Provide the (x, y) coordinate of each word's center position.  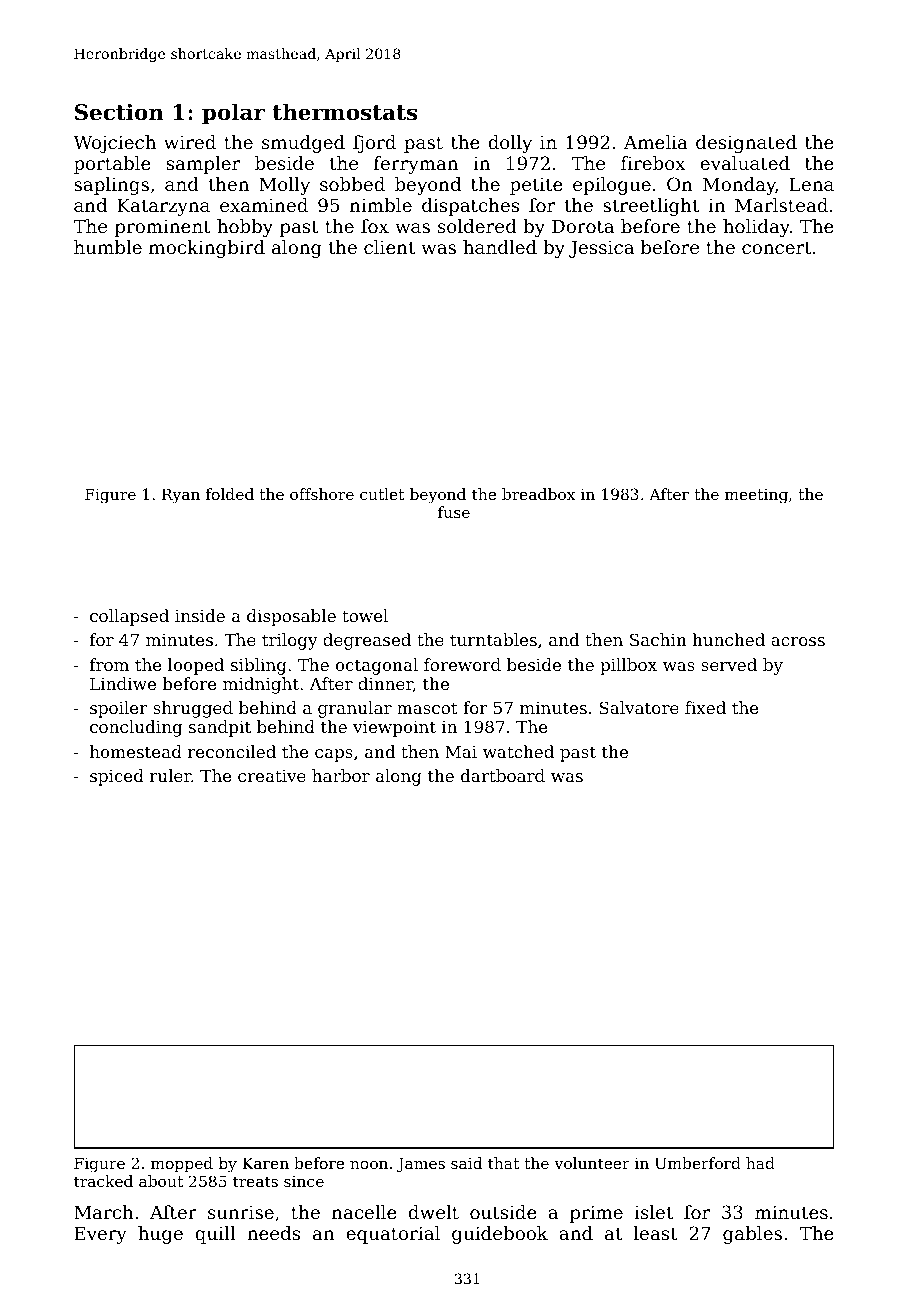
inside (200, 615)
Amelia (656, 142)
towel (365, 615)
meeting (756, 496)
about (161, 1181)
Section (119, 112)
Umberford (698, 1163)
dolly (510, 144)
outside (503, 1212)
